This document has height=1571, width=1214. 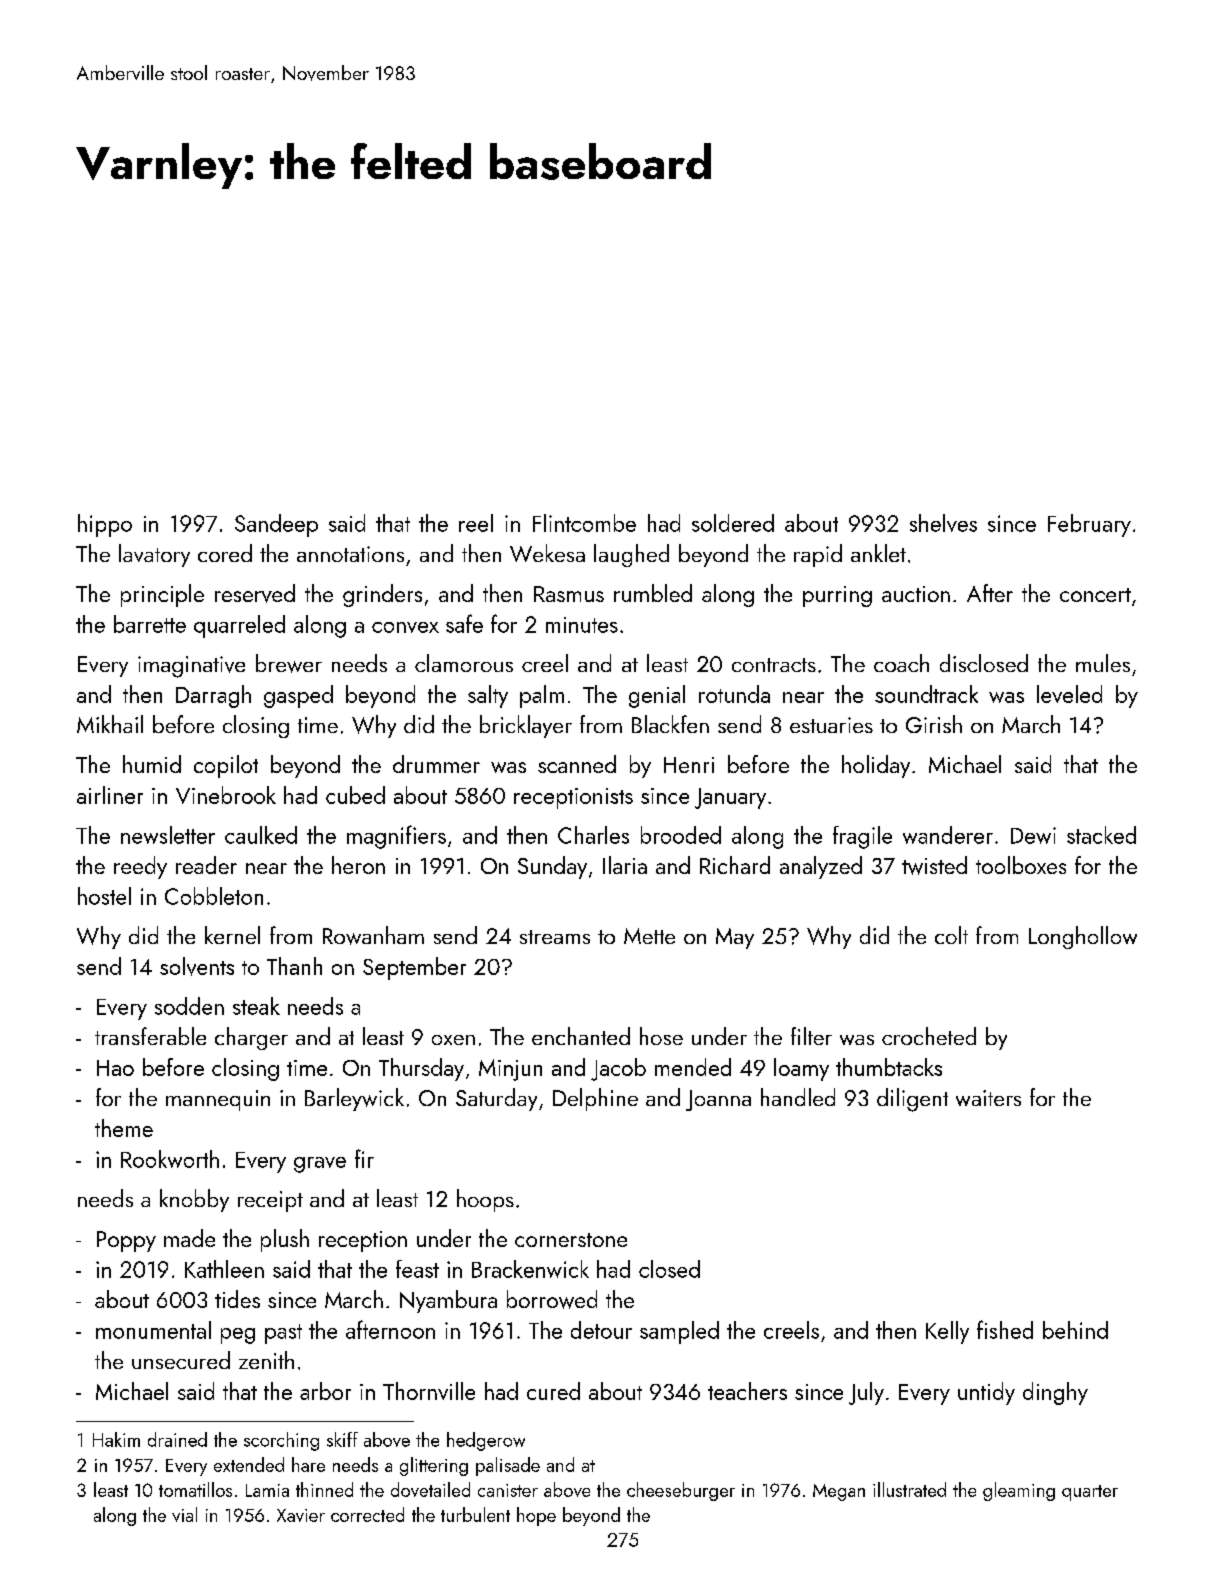 I want to click on cored, so click(x=225, y=553).
